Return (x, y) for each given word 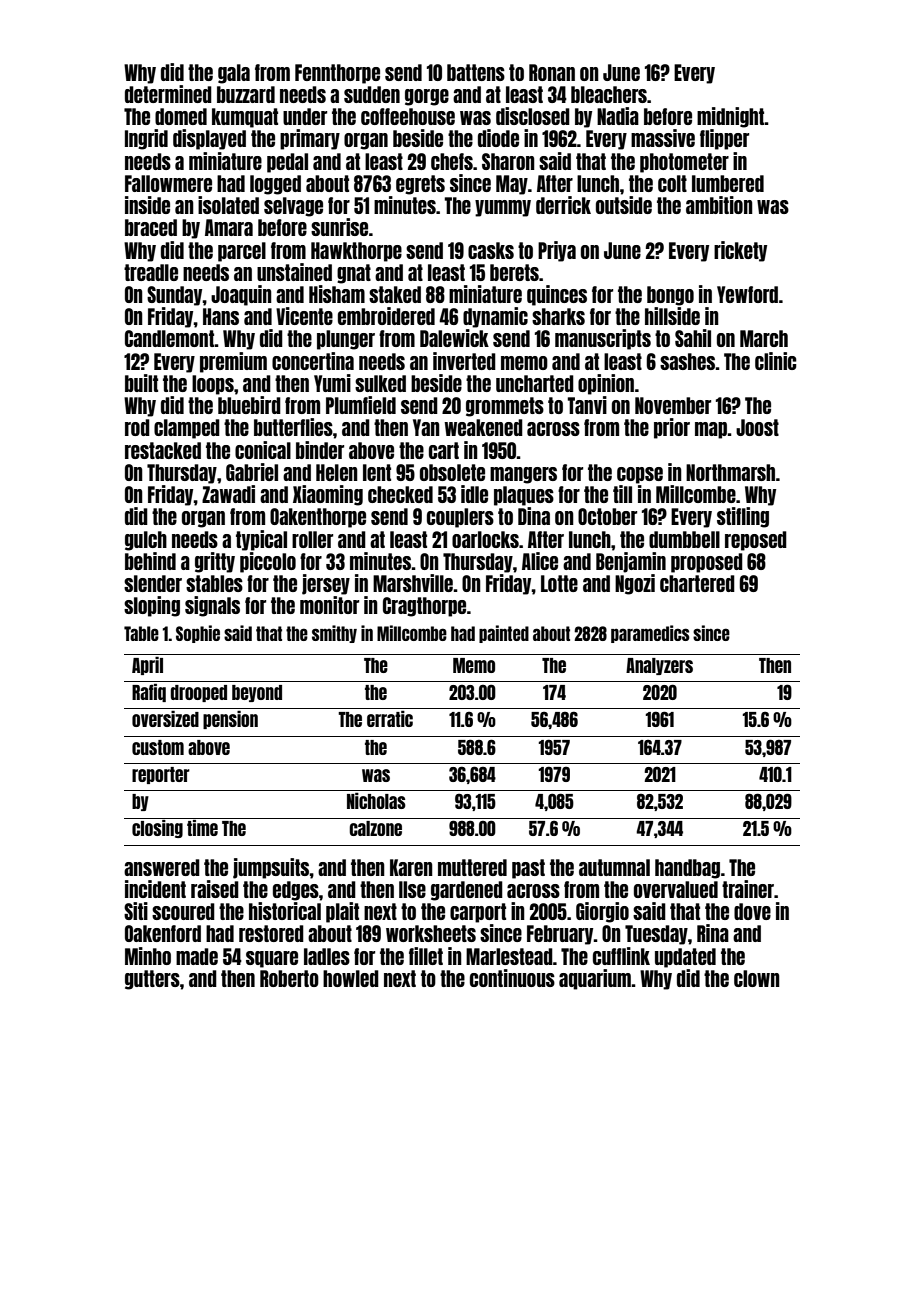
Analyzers (659, 666)
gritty (215, 562)
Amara (229, 227)
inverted (464, 361)
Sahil (693, 338)
